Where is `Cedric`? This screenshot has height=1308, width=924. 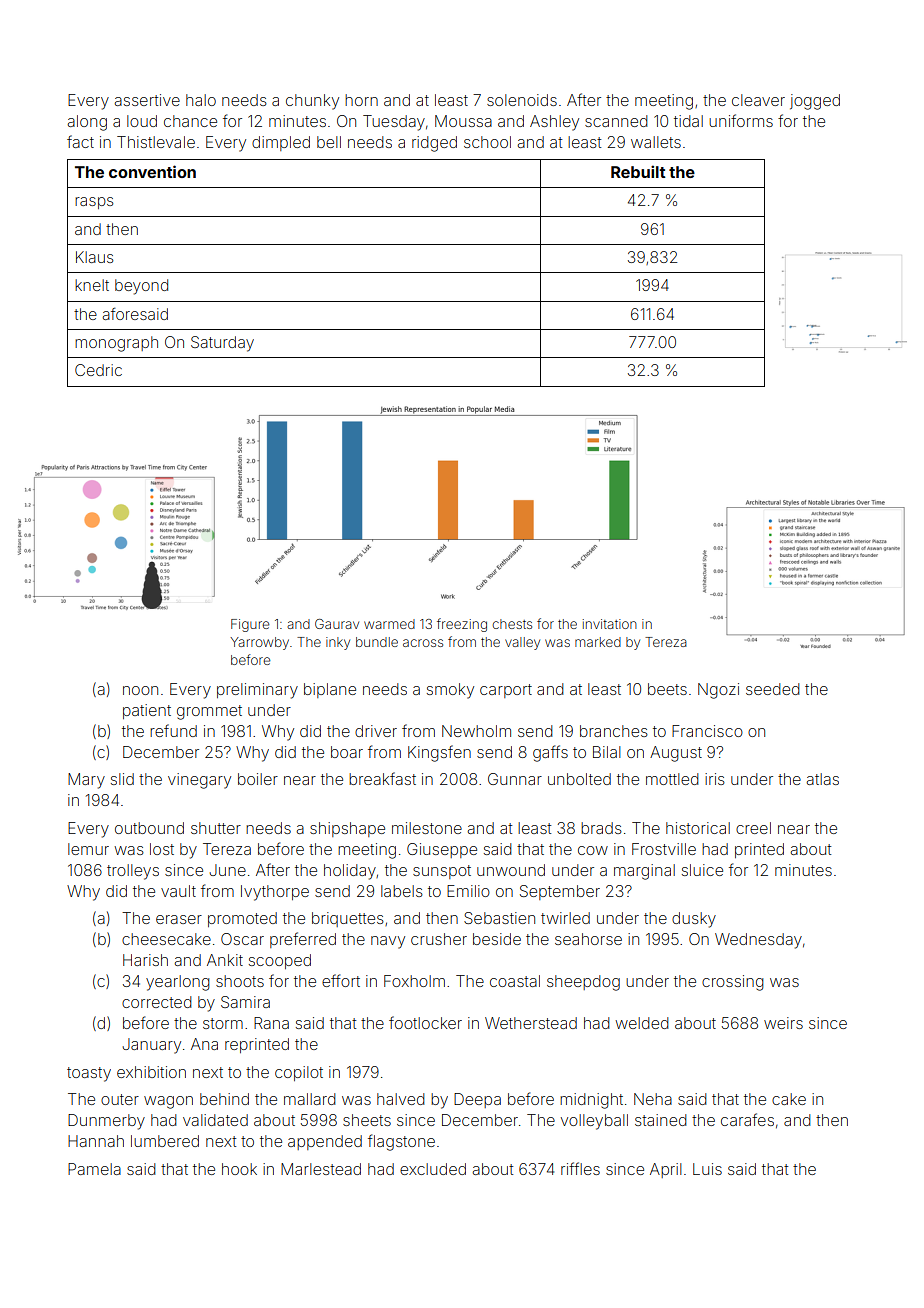 Cedric is located at coordinates (98, 370).
